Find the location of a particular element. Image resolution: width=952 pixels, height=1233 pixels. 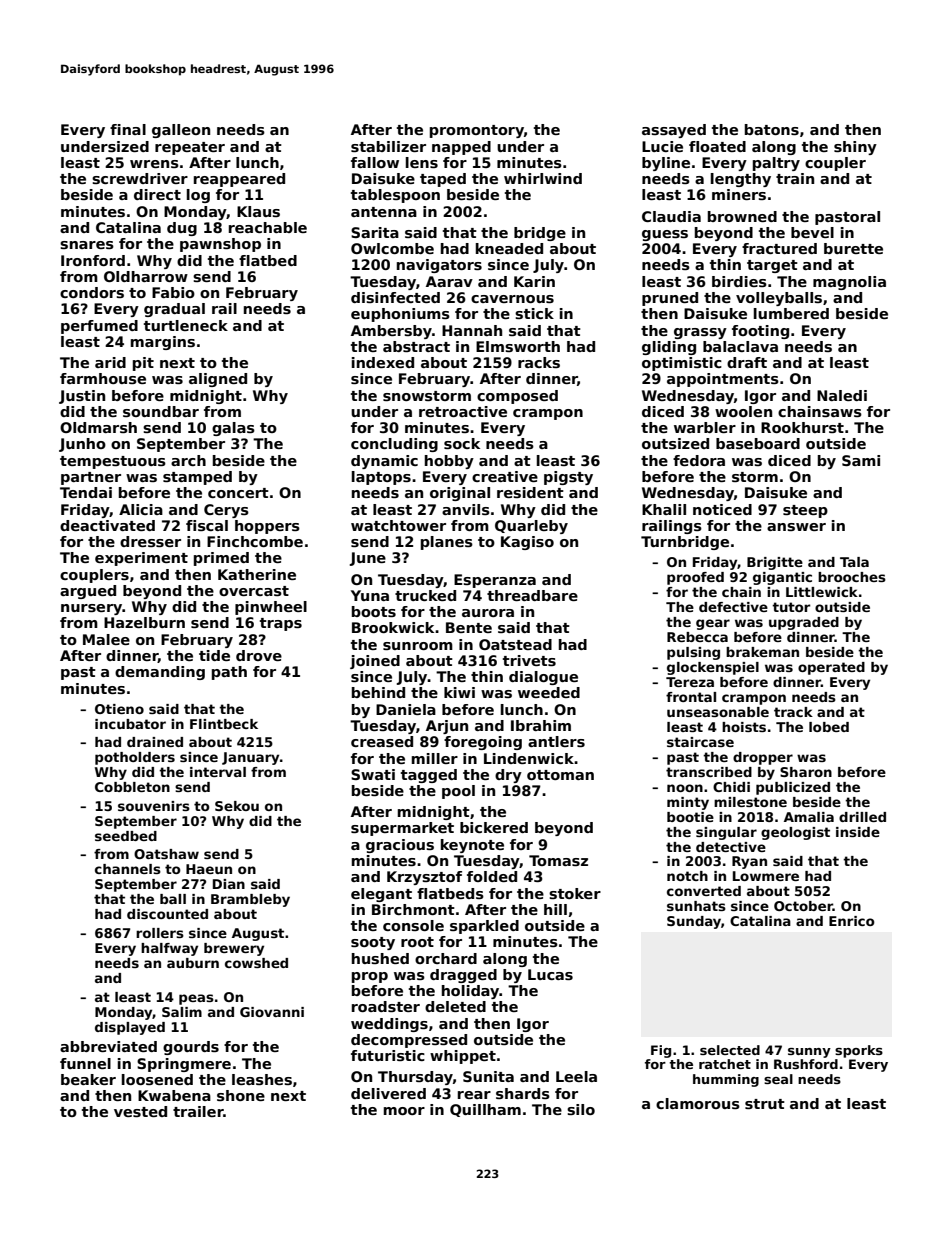

October is located at coordinates (803, 906).
